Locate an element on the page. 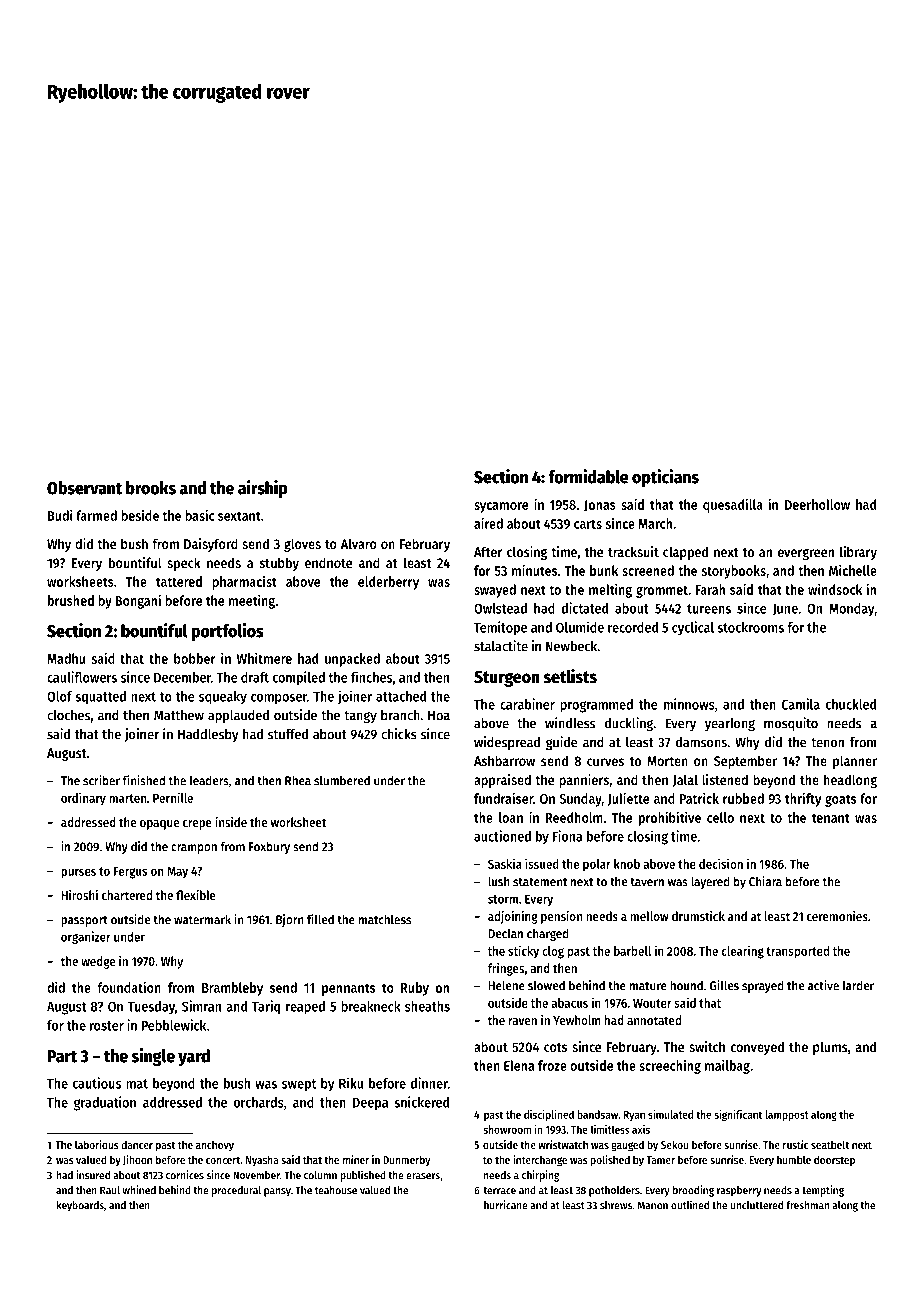  drumstick is located at coordinates (698, 916).
